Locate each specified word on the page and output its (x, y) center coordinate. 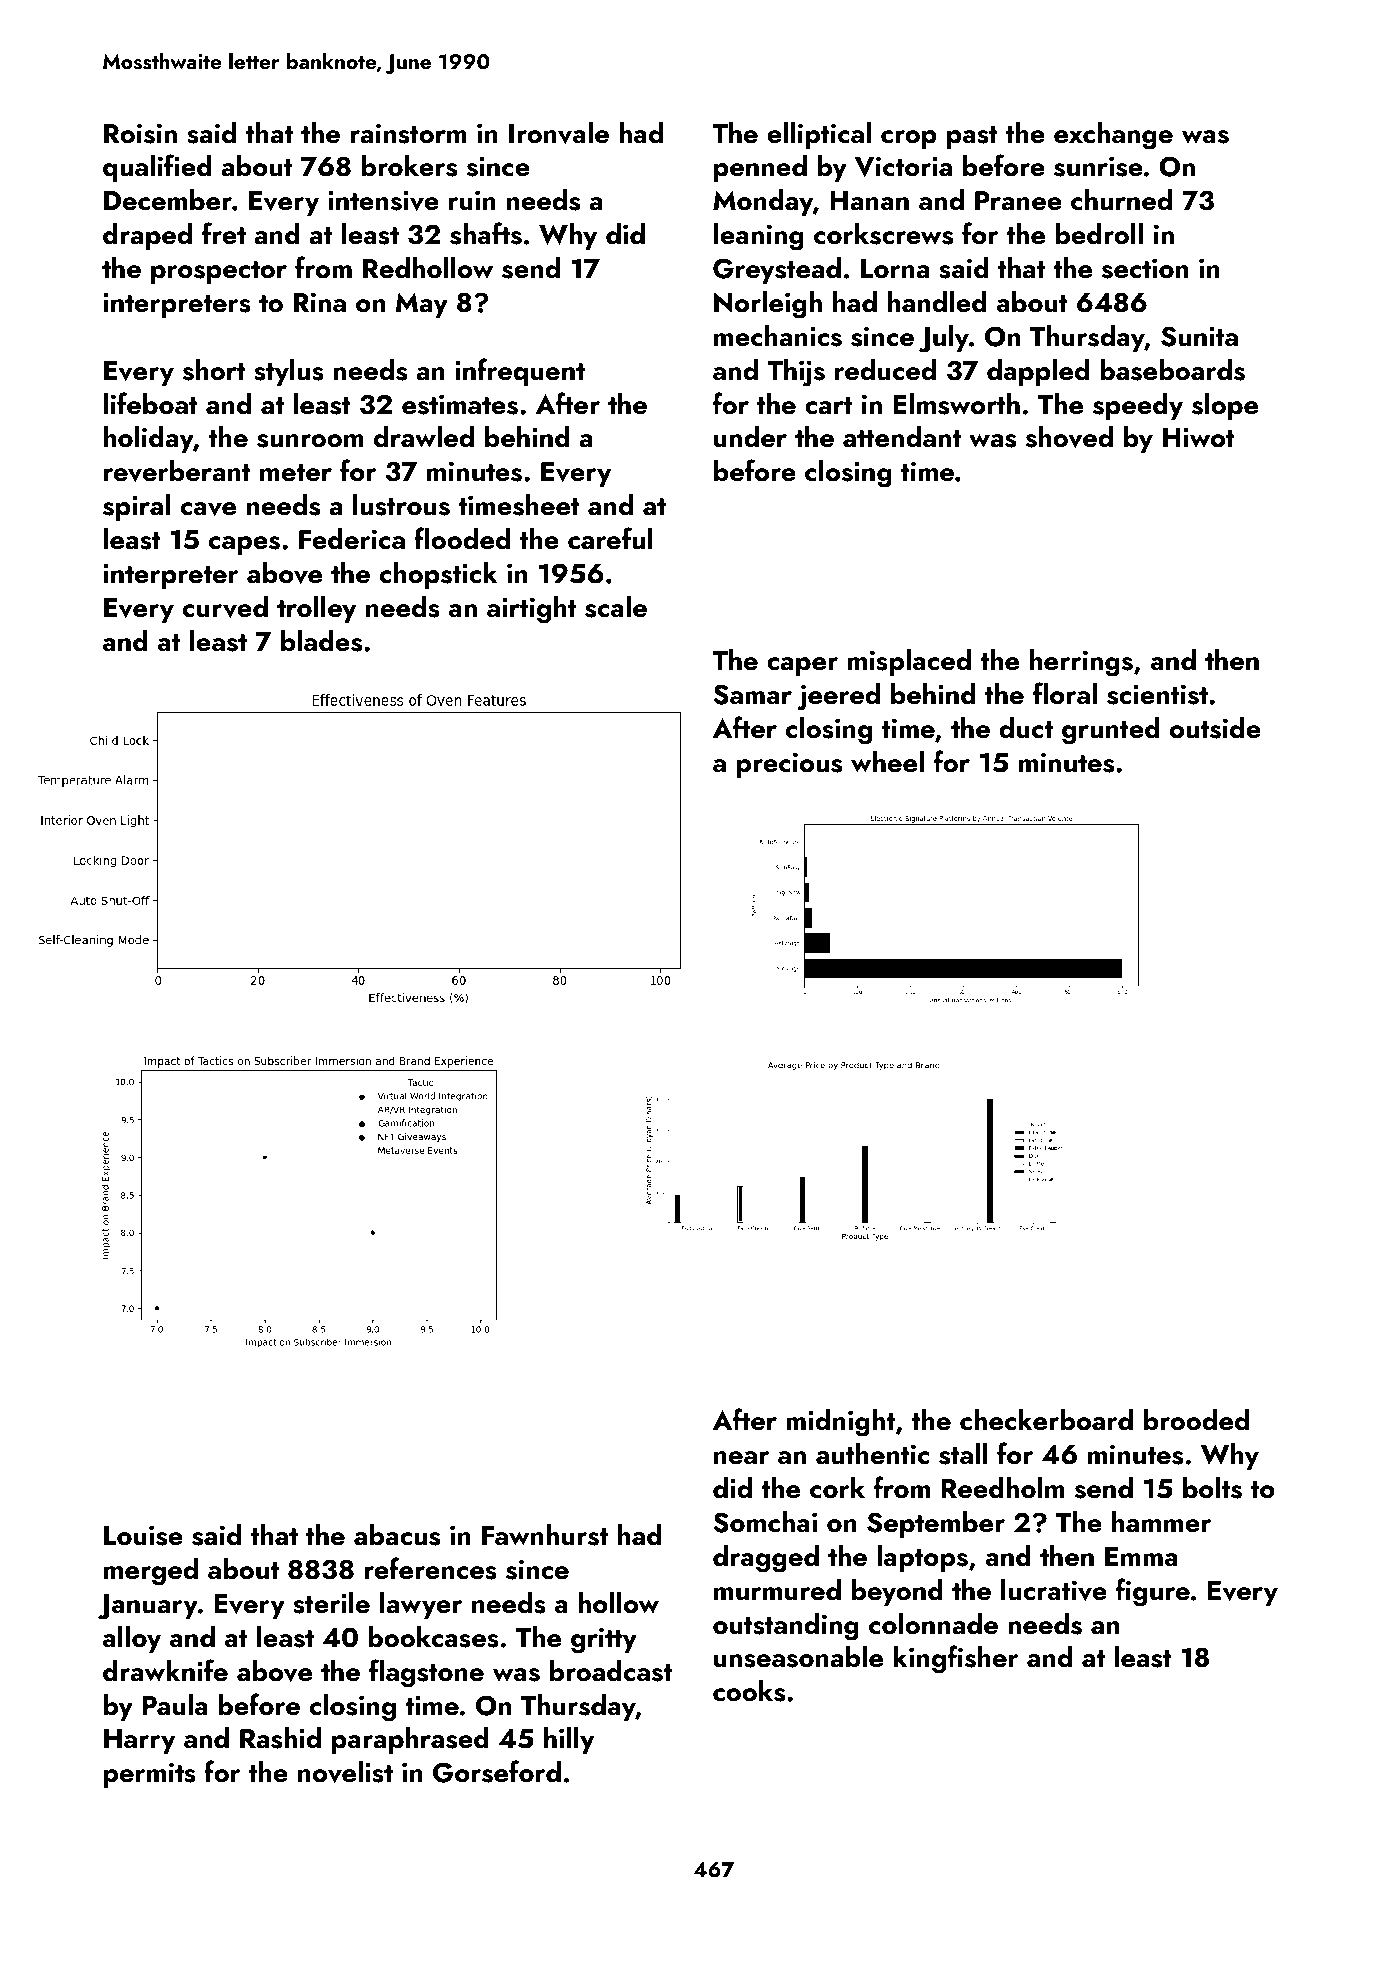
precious (789, 765)
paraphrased (410, 1740)
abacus (397, 1535)
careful (610, 538)
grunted (1111, 731)
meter (296, 473)
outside (1215, 728)
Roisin (140, 133)
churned (1121, 200)
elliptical (819, 135)
